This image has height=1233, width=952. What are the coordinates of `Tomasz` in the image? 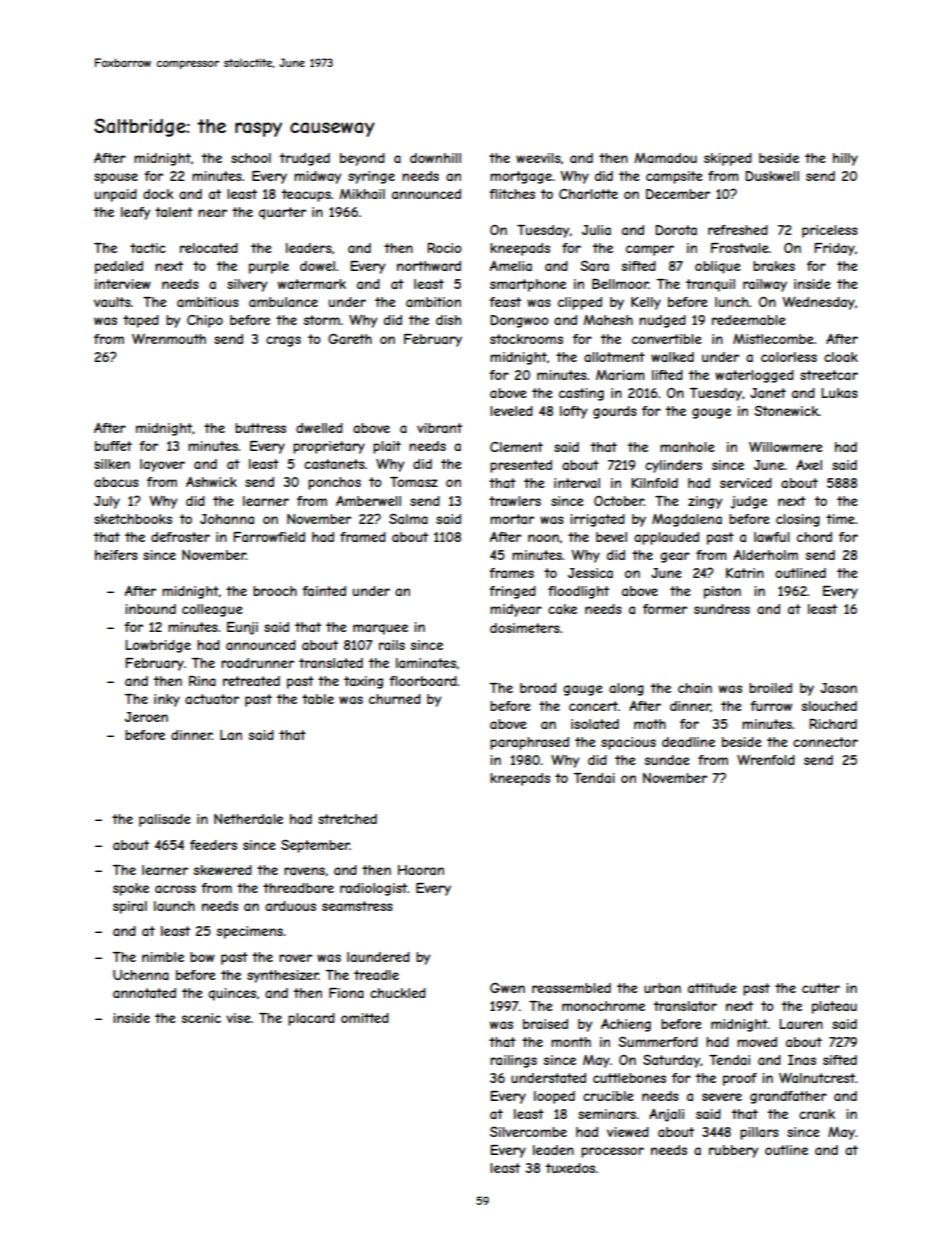 It's located at (414, 482).
